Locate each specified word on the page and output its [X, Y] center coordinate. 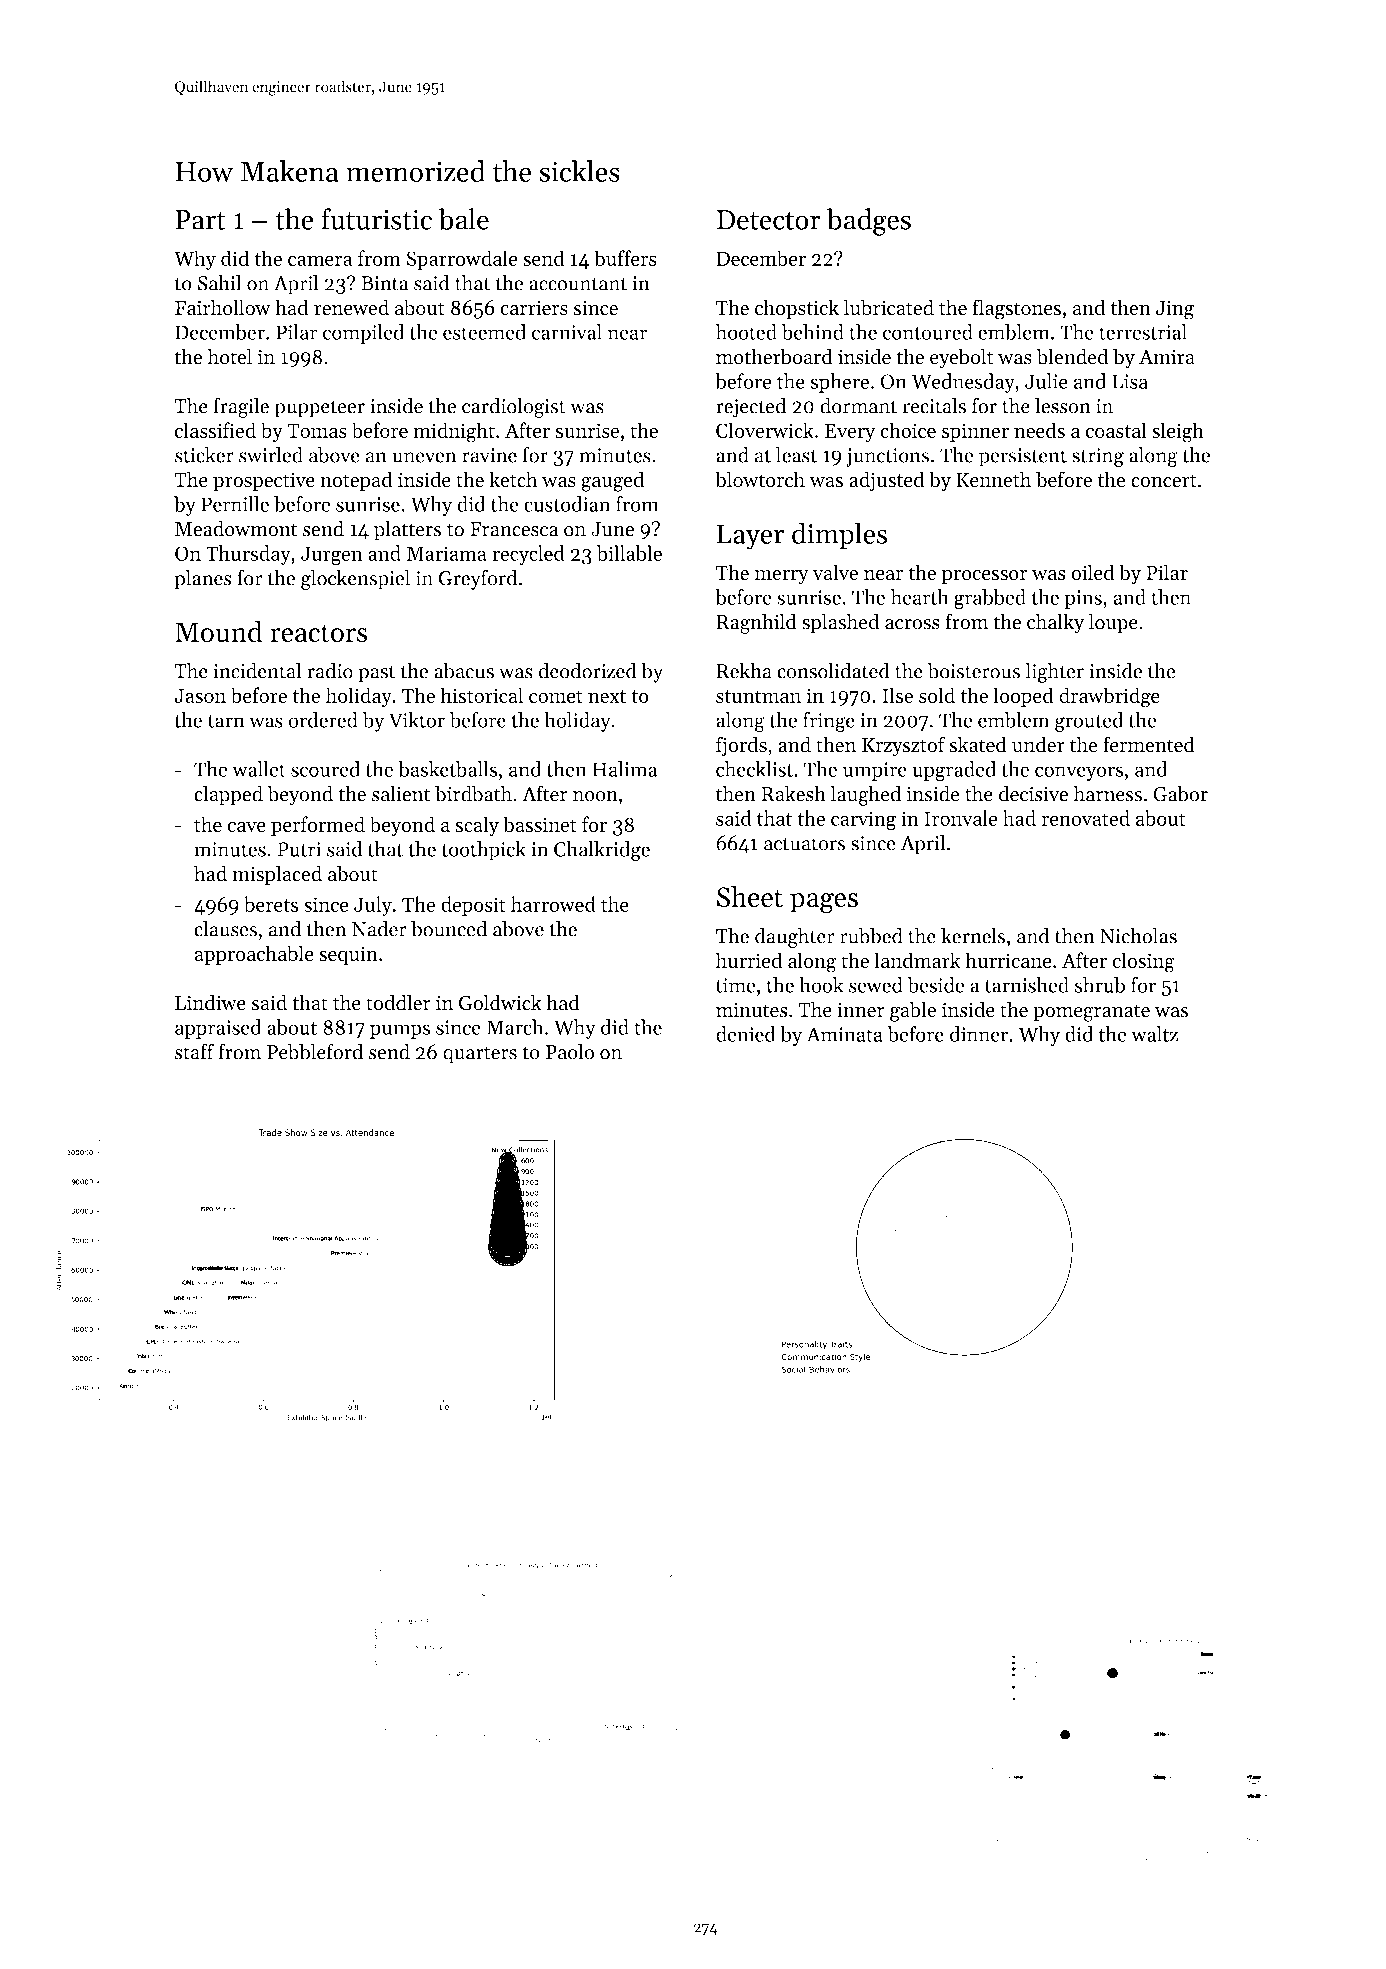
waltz [1154, 1034]
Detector [769, 220]
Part [200, 220]
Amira [1167, 357]
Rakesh [794, 793]
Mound [218, 631]
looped [1024, 697]
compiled [363, 334]
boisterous [974, 671]
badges [869, 222]
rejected [751, 408]
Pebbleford [315, 1051]
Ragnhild [756, 623]
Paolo [570, 1051]
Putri [299, 849]
